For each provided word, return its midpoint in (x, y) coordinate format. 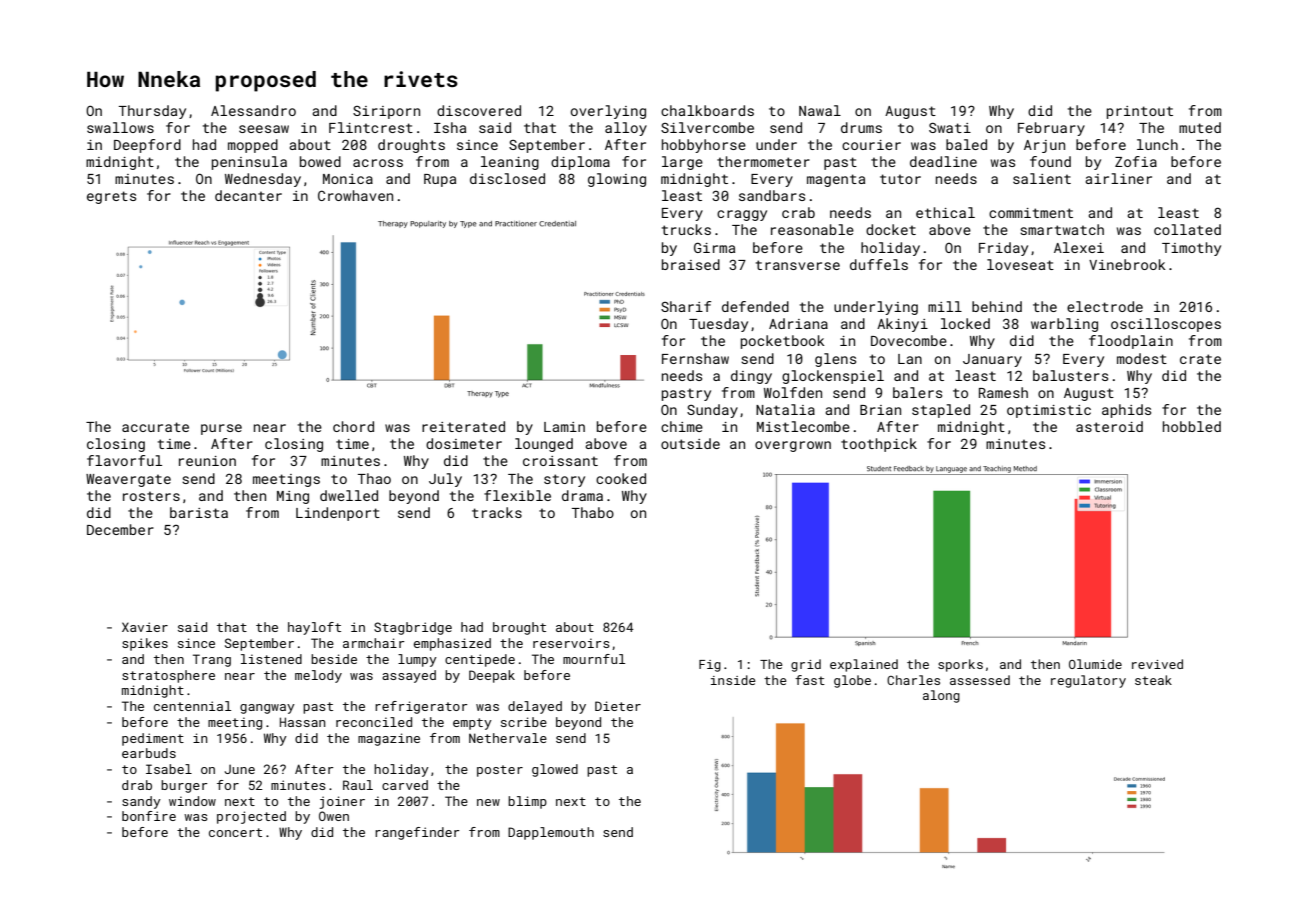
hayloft (314, 628)
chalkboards (707, 110)
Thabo (593, 512)
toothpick (879, 445)
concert (235, 832)
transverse (798, 265)
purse (221, 429)
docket (891, 229)
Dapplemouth (551, 833)
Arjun (1044, 146)
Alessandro (253, 110)
